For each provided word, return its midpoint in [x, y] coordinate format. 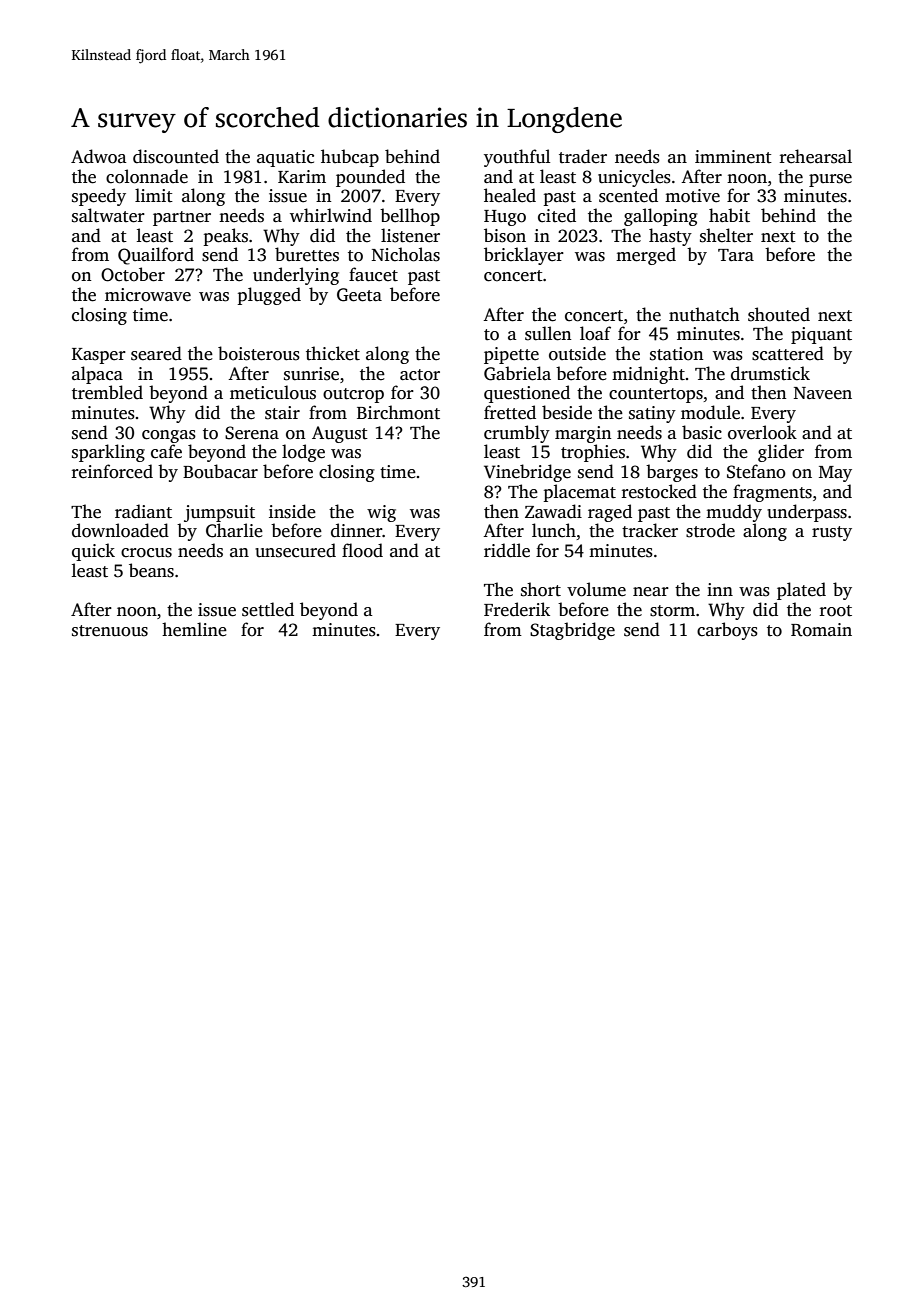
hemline [194, 629]
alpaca [97, 375]
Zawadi [553, 511]
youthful [517, 158]
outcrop [353, 395]
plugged [269, 296]
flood [362, 550]
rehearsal [816, 156]
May [835, 474]
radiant [143, 511]
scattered [788, 353]
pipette [511, 355]
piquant [821, 335]
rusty [832, 533]
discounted [176, 156]
